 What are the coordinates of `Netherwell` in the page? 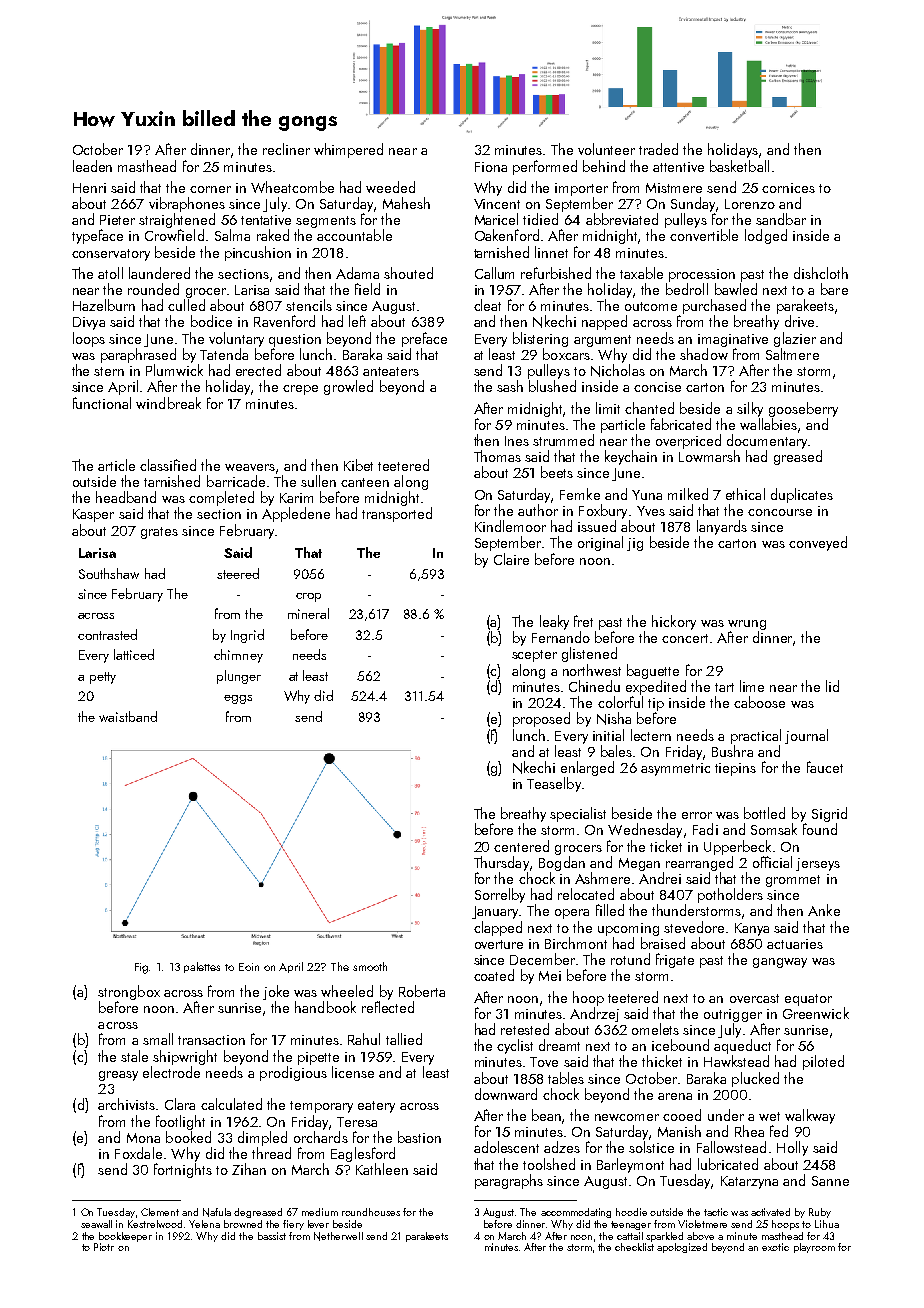 It's located at (338, 1236).
